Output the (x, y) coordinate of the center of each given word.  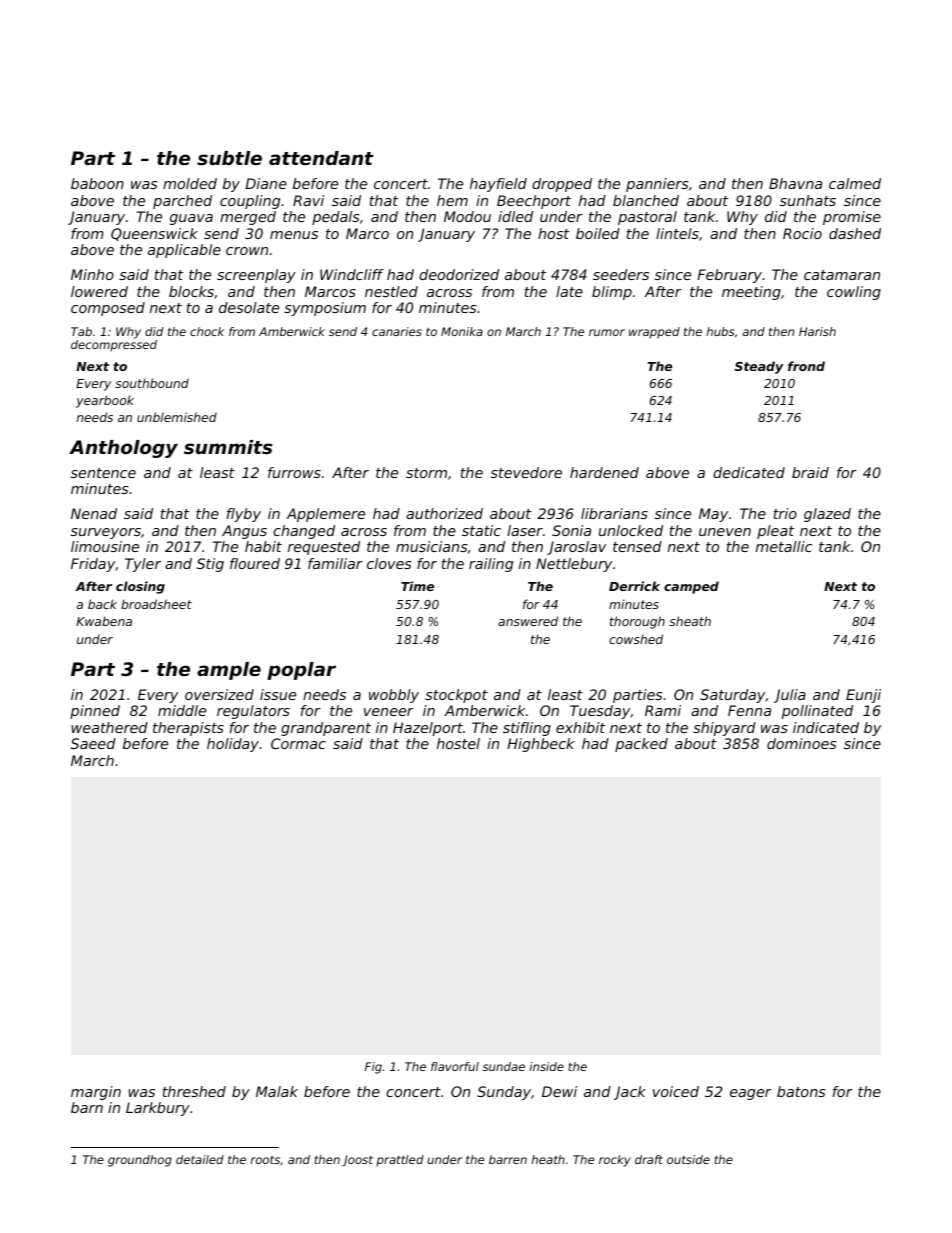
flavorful (455, 1066)
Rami (663, 710)
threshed (194, 1091)
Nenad (94, 513)
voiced (676, 1091)
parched (182, 202)
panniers (657, 185)
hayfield (498, 185)
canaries (397, 331)
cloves (389, 563)
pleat (775, 532)
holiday (233, 745)
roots (265, 1160)
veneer (389, 712)
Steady (759, 367)
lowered (99, 291)
